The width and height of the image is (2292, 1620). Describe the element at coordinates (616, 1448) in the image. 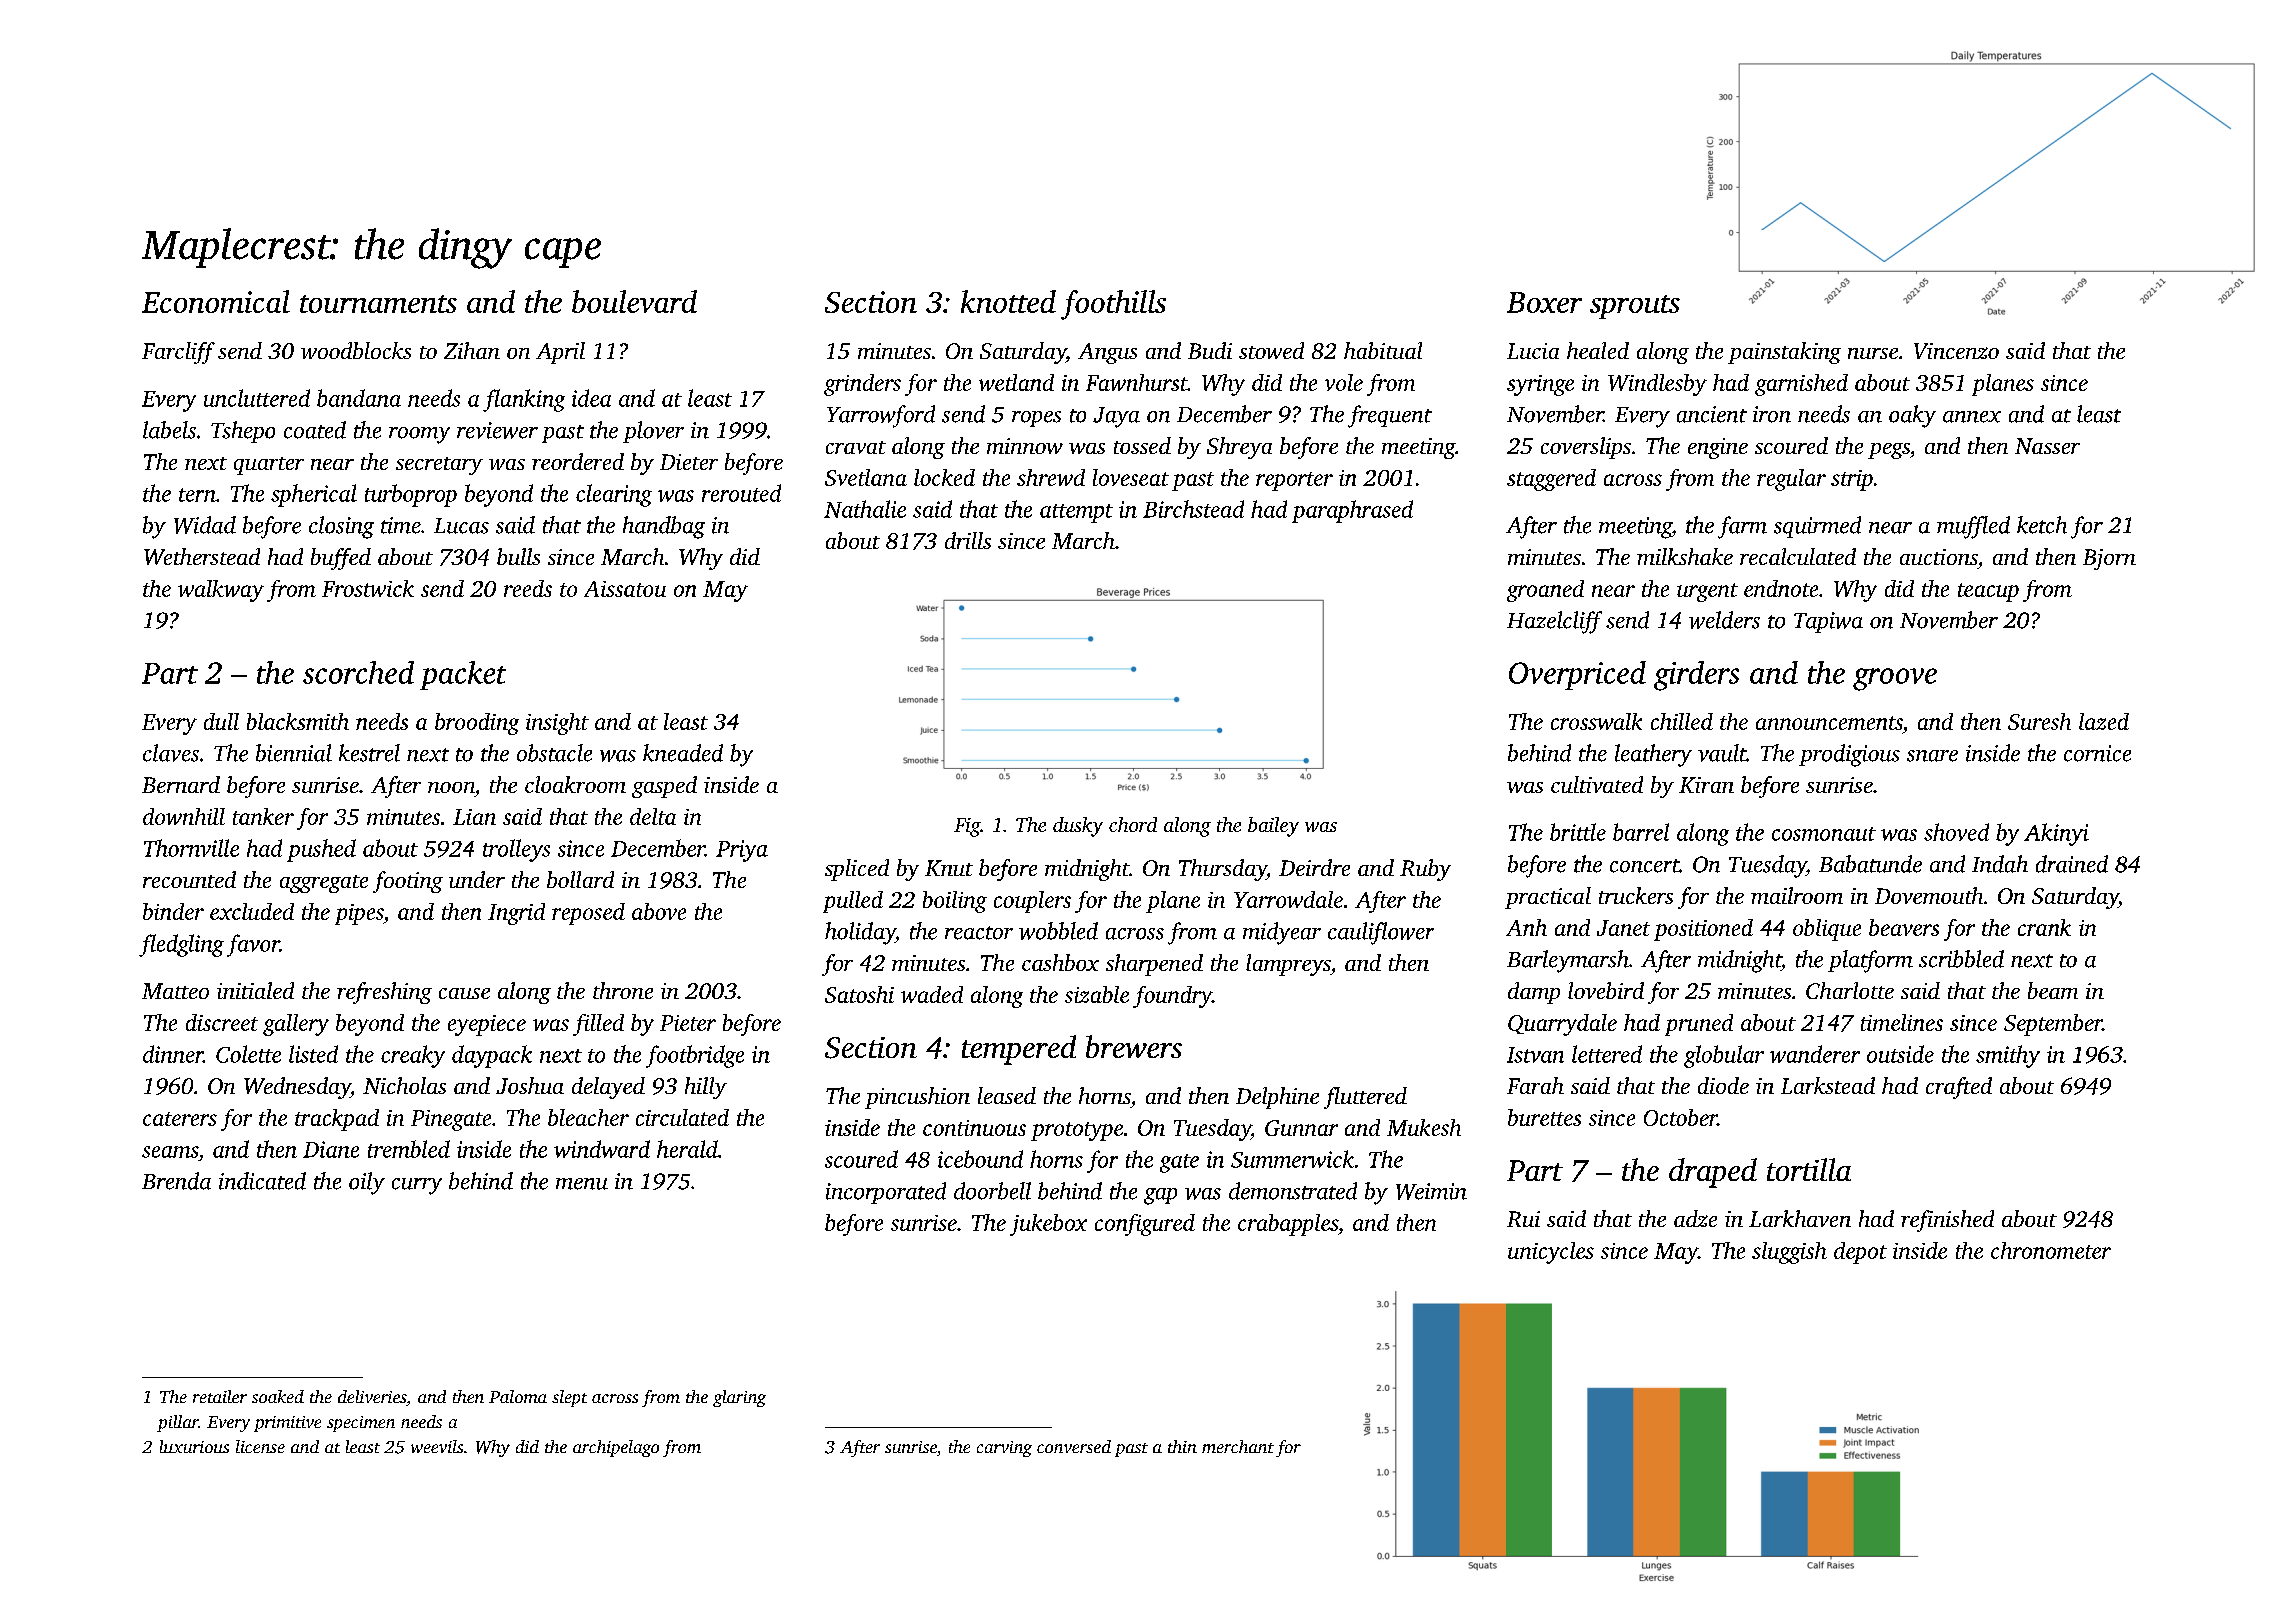

I see `archipelago` at that location.
